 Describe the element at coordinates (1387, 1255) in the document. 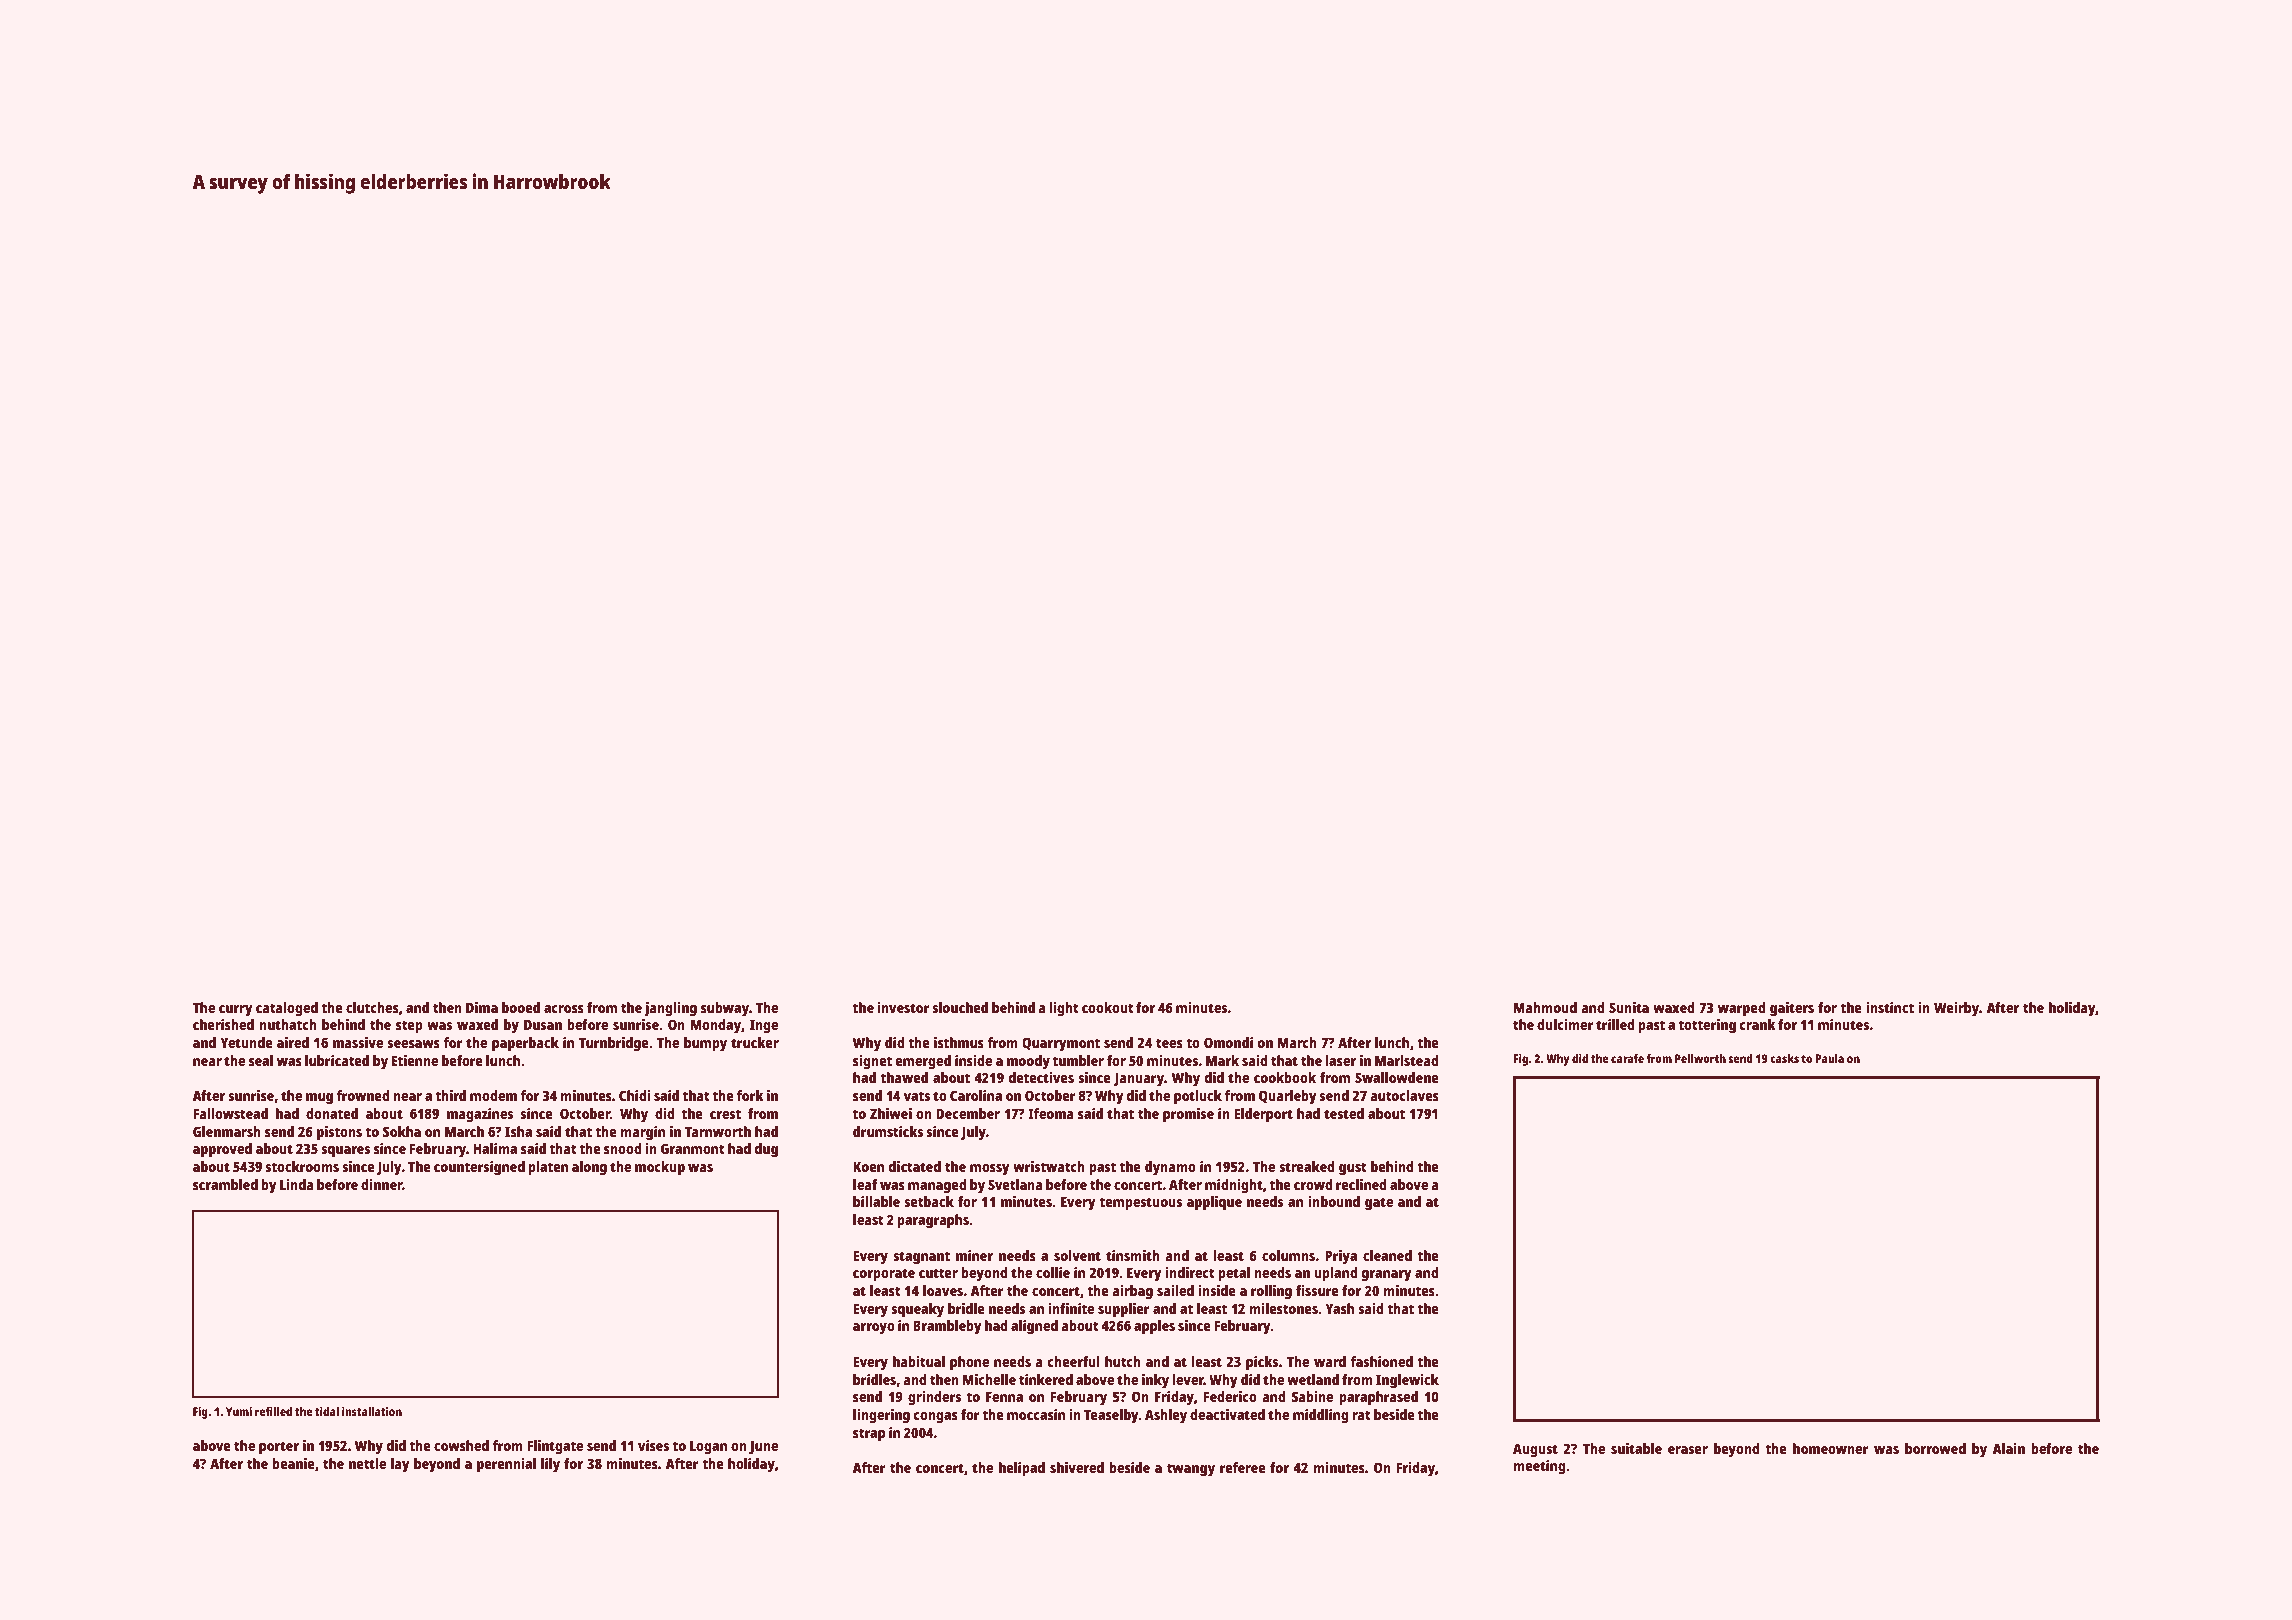

I see `cleaned` at that location.
